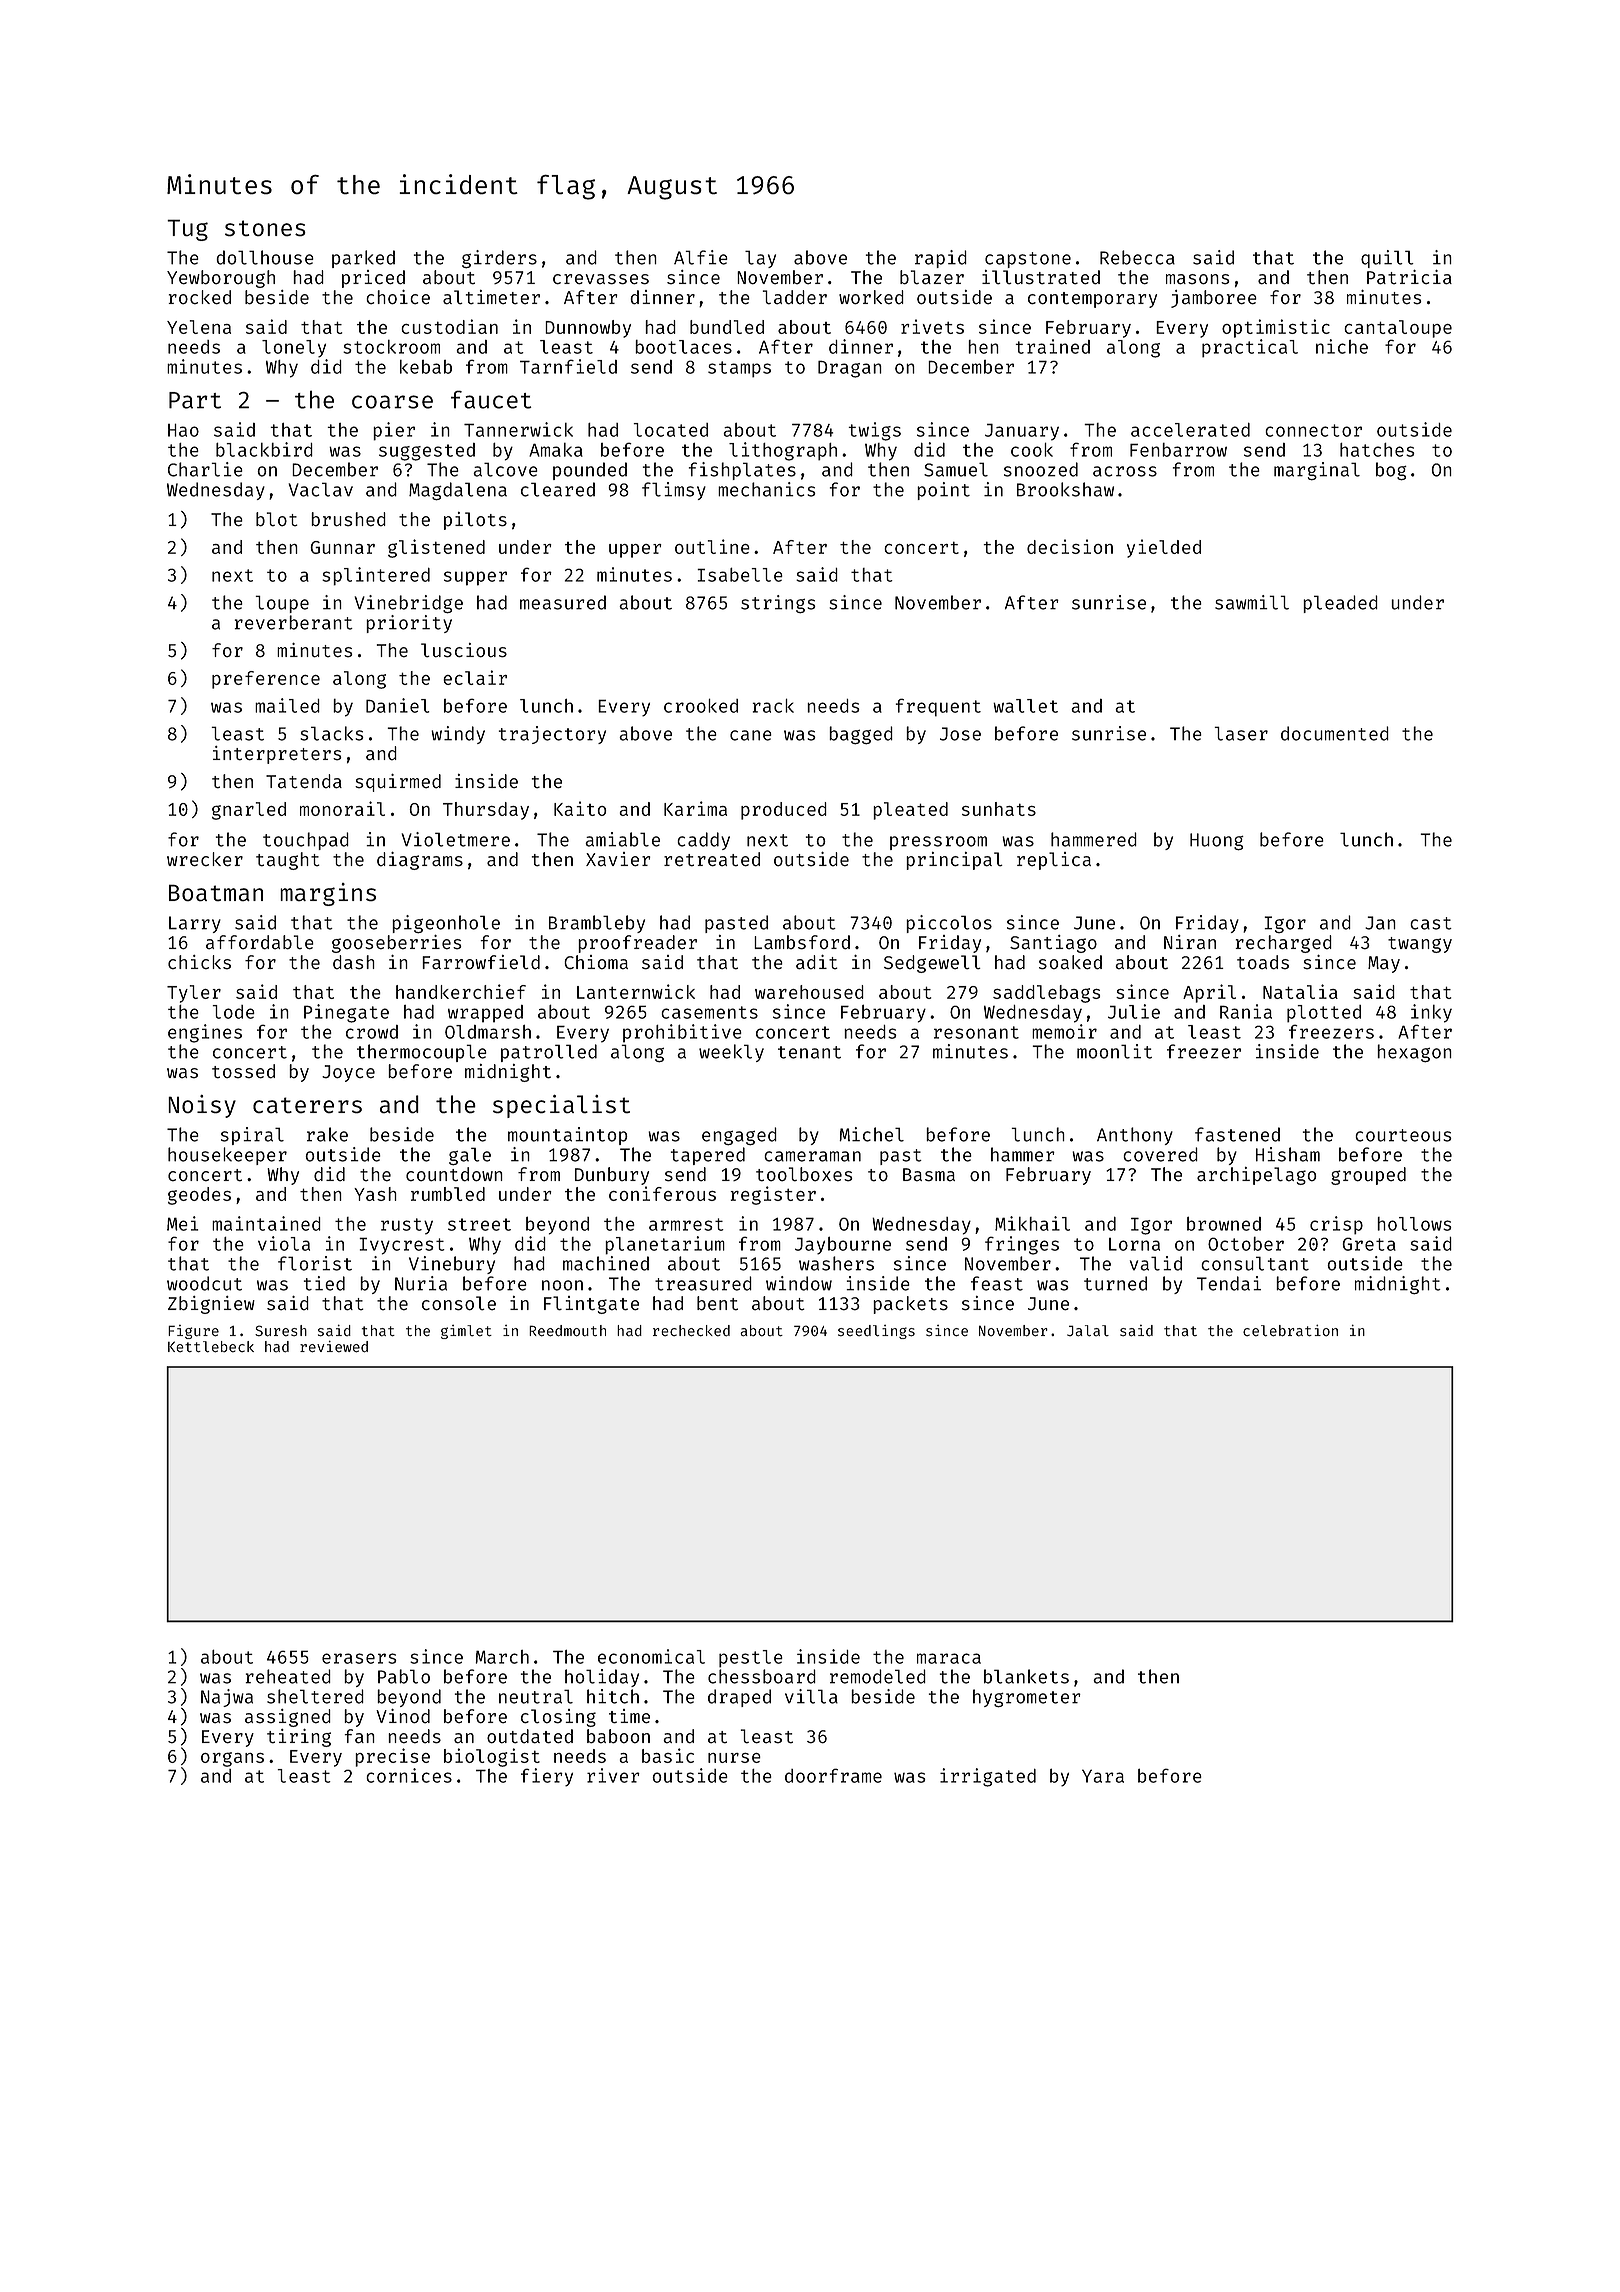 The width and height of the screenshot is (1620, 2292). I want to click on cast, so click(1431, 923).
